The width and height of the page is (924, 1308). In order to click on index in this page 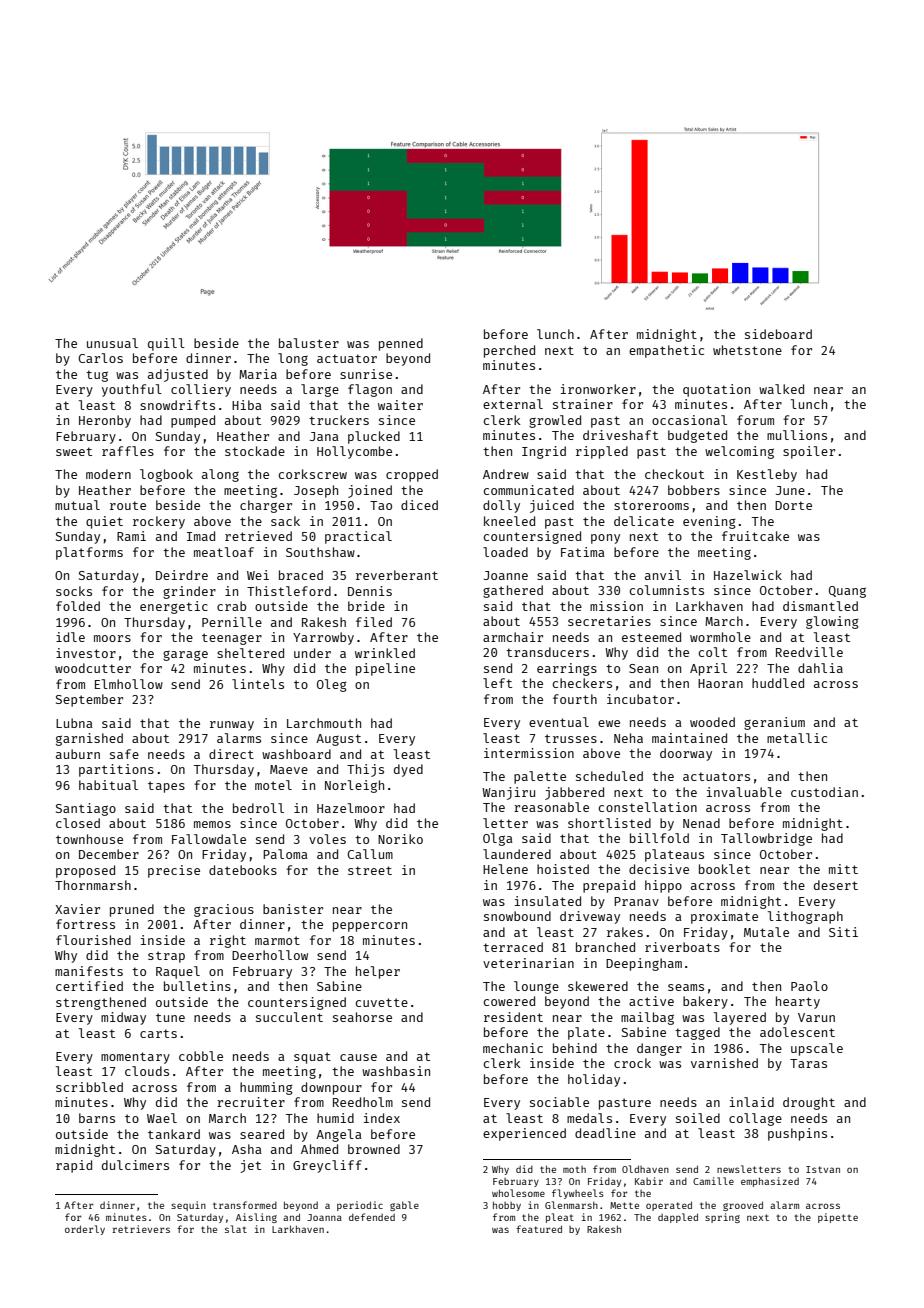, I will do `click(382, 1118)`.
